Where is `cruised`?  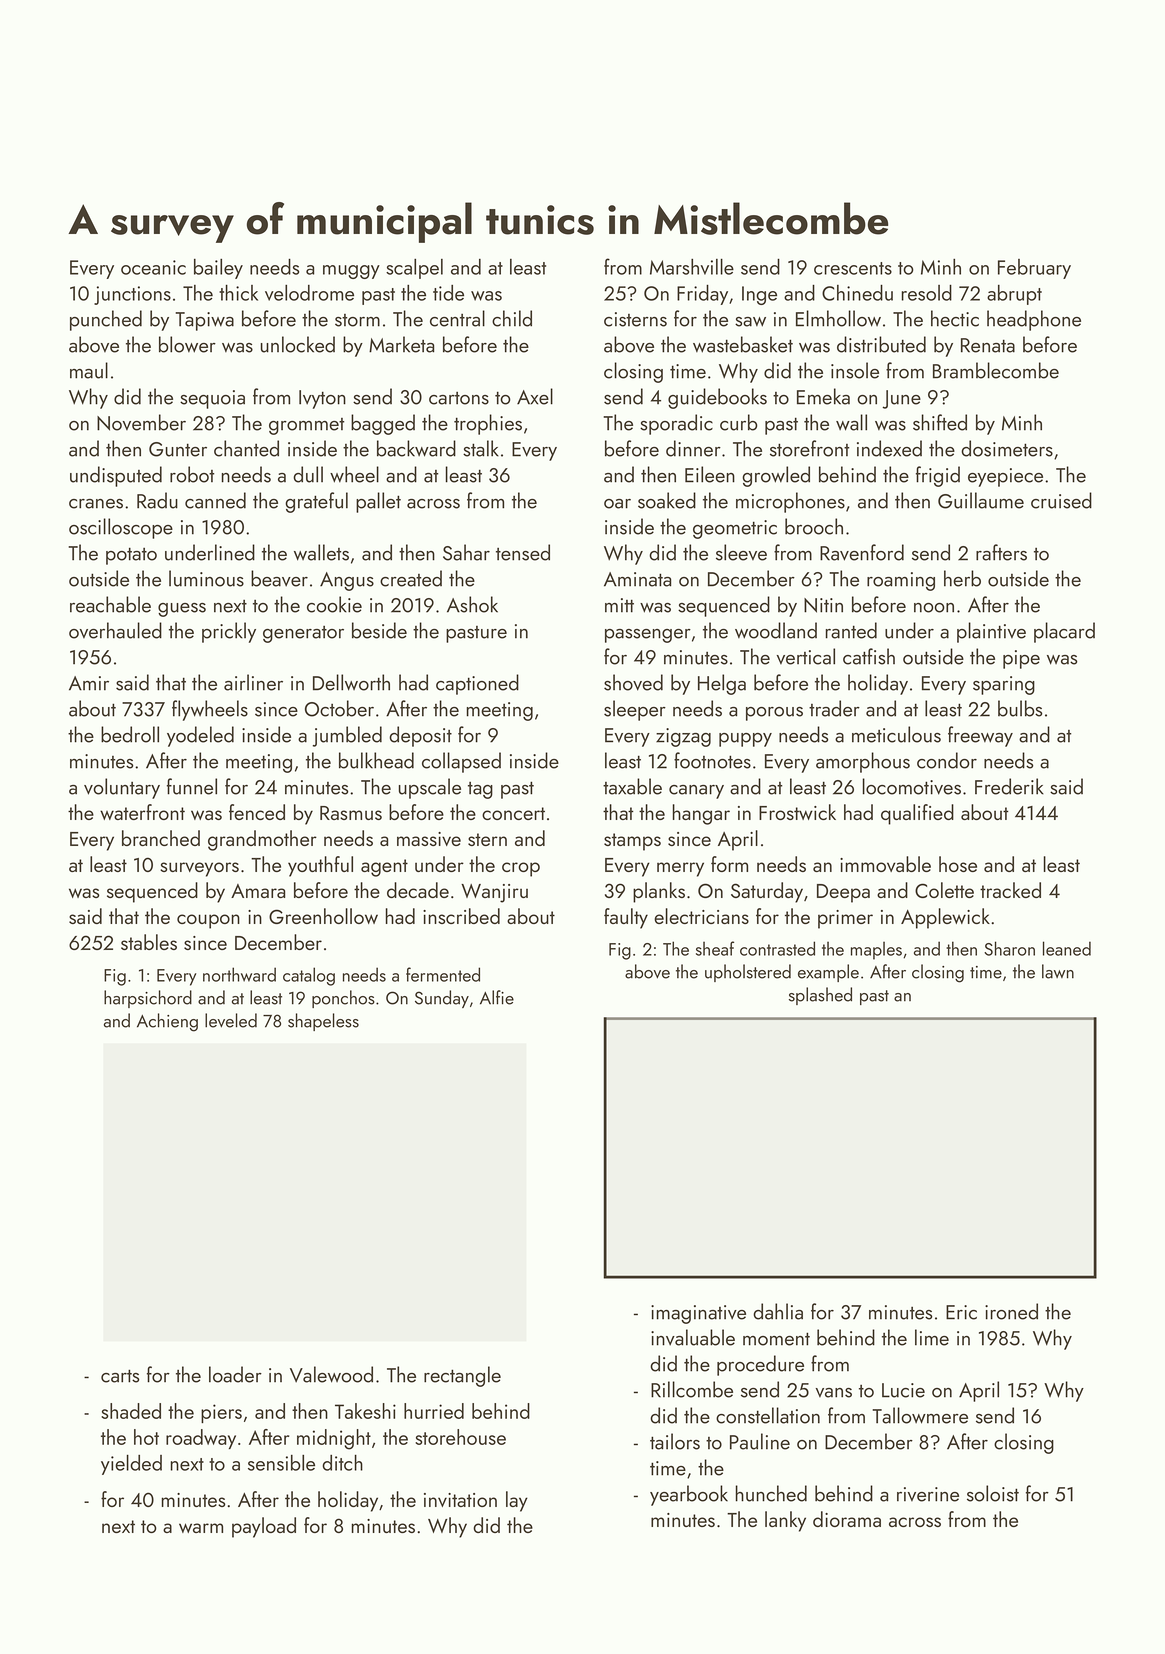 cruised is located at coordinates (1061, 500).
